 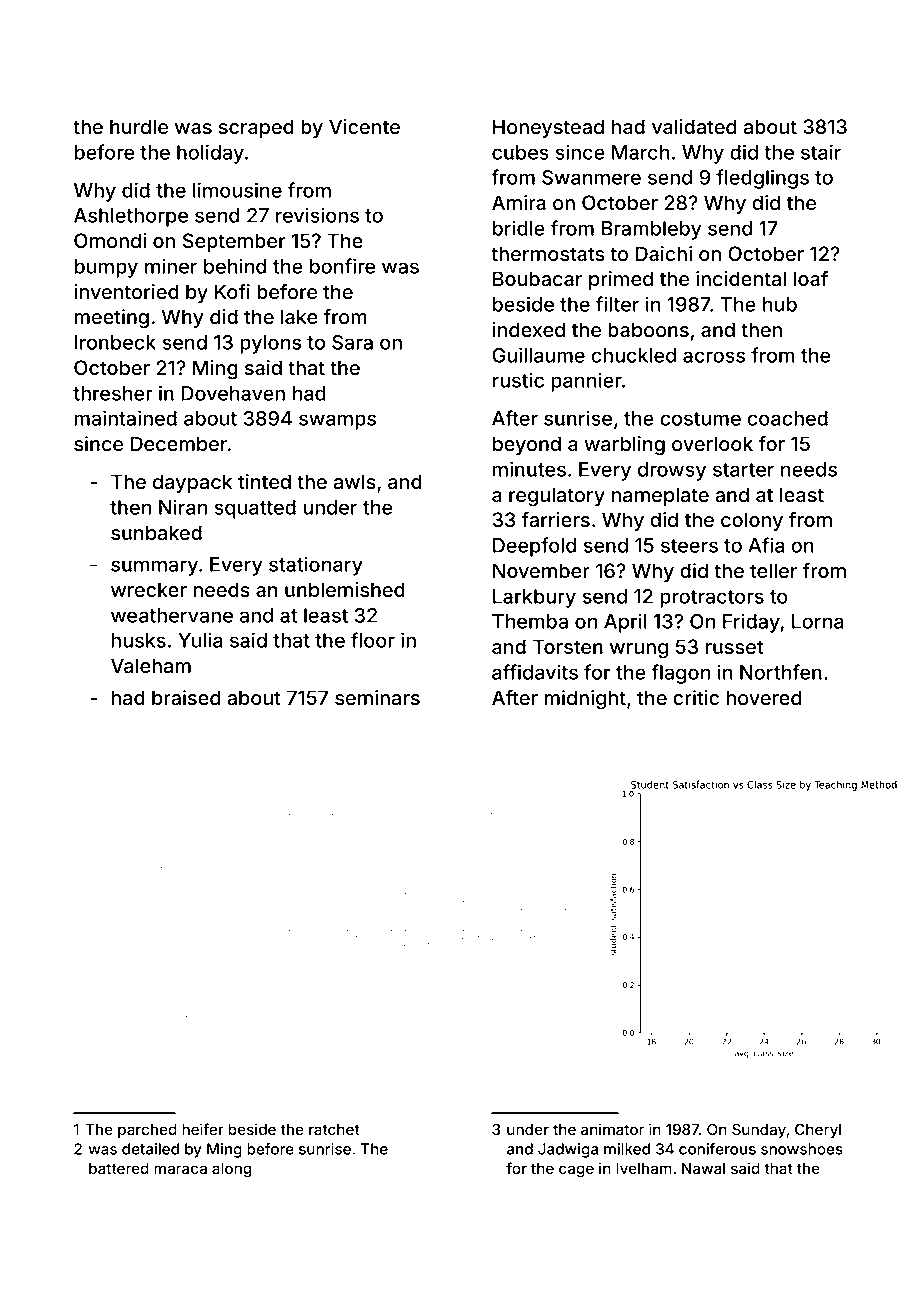 I want to click on rustic, so click(x=518, y=380).
